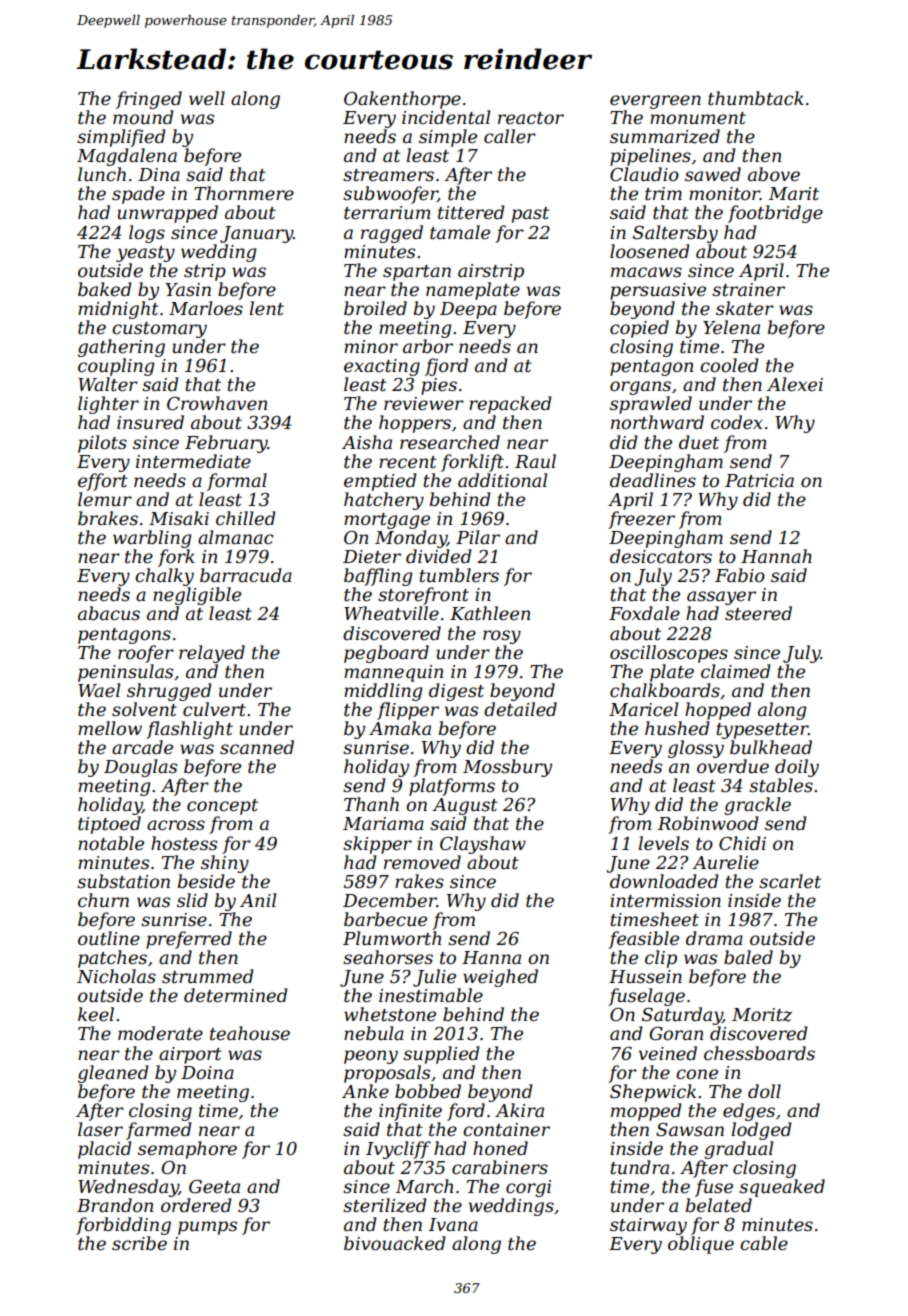  Describe the element at coordinates (179, 518) in the screenshot. I see `Misaki` at that location.
